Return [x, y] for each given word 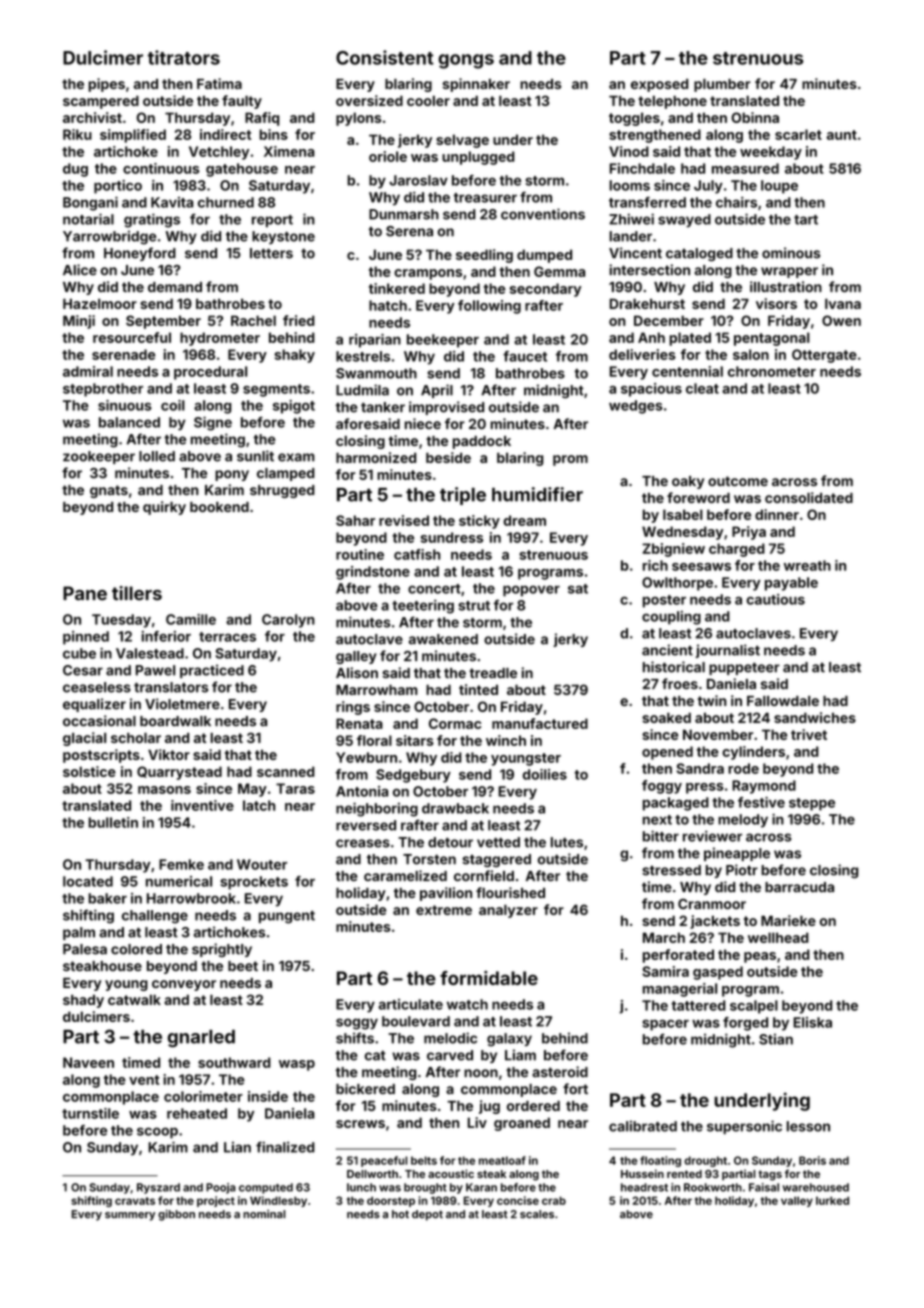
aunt [842, 135]
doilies [545, 774]
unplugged [478, 158]
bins [273, 134]
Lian [237, 1147]
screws [360, 1124]
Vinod [629, 151]
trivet [809, 734]
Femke [181, 864]
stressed [671, 870]
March [664, 937]
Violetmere [182, 704]
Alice [80, 270]
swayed [684, 221]
